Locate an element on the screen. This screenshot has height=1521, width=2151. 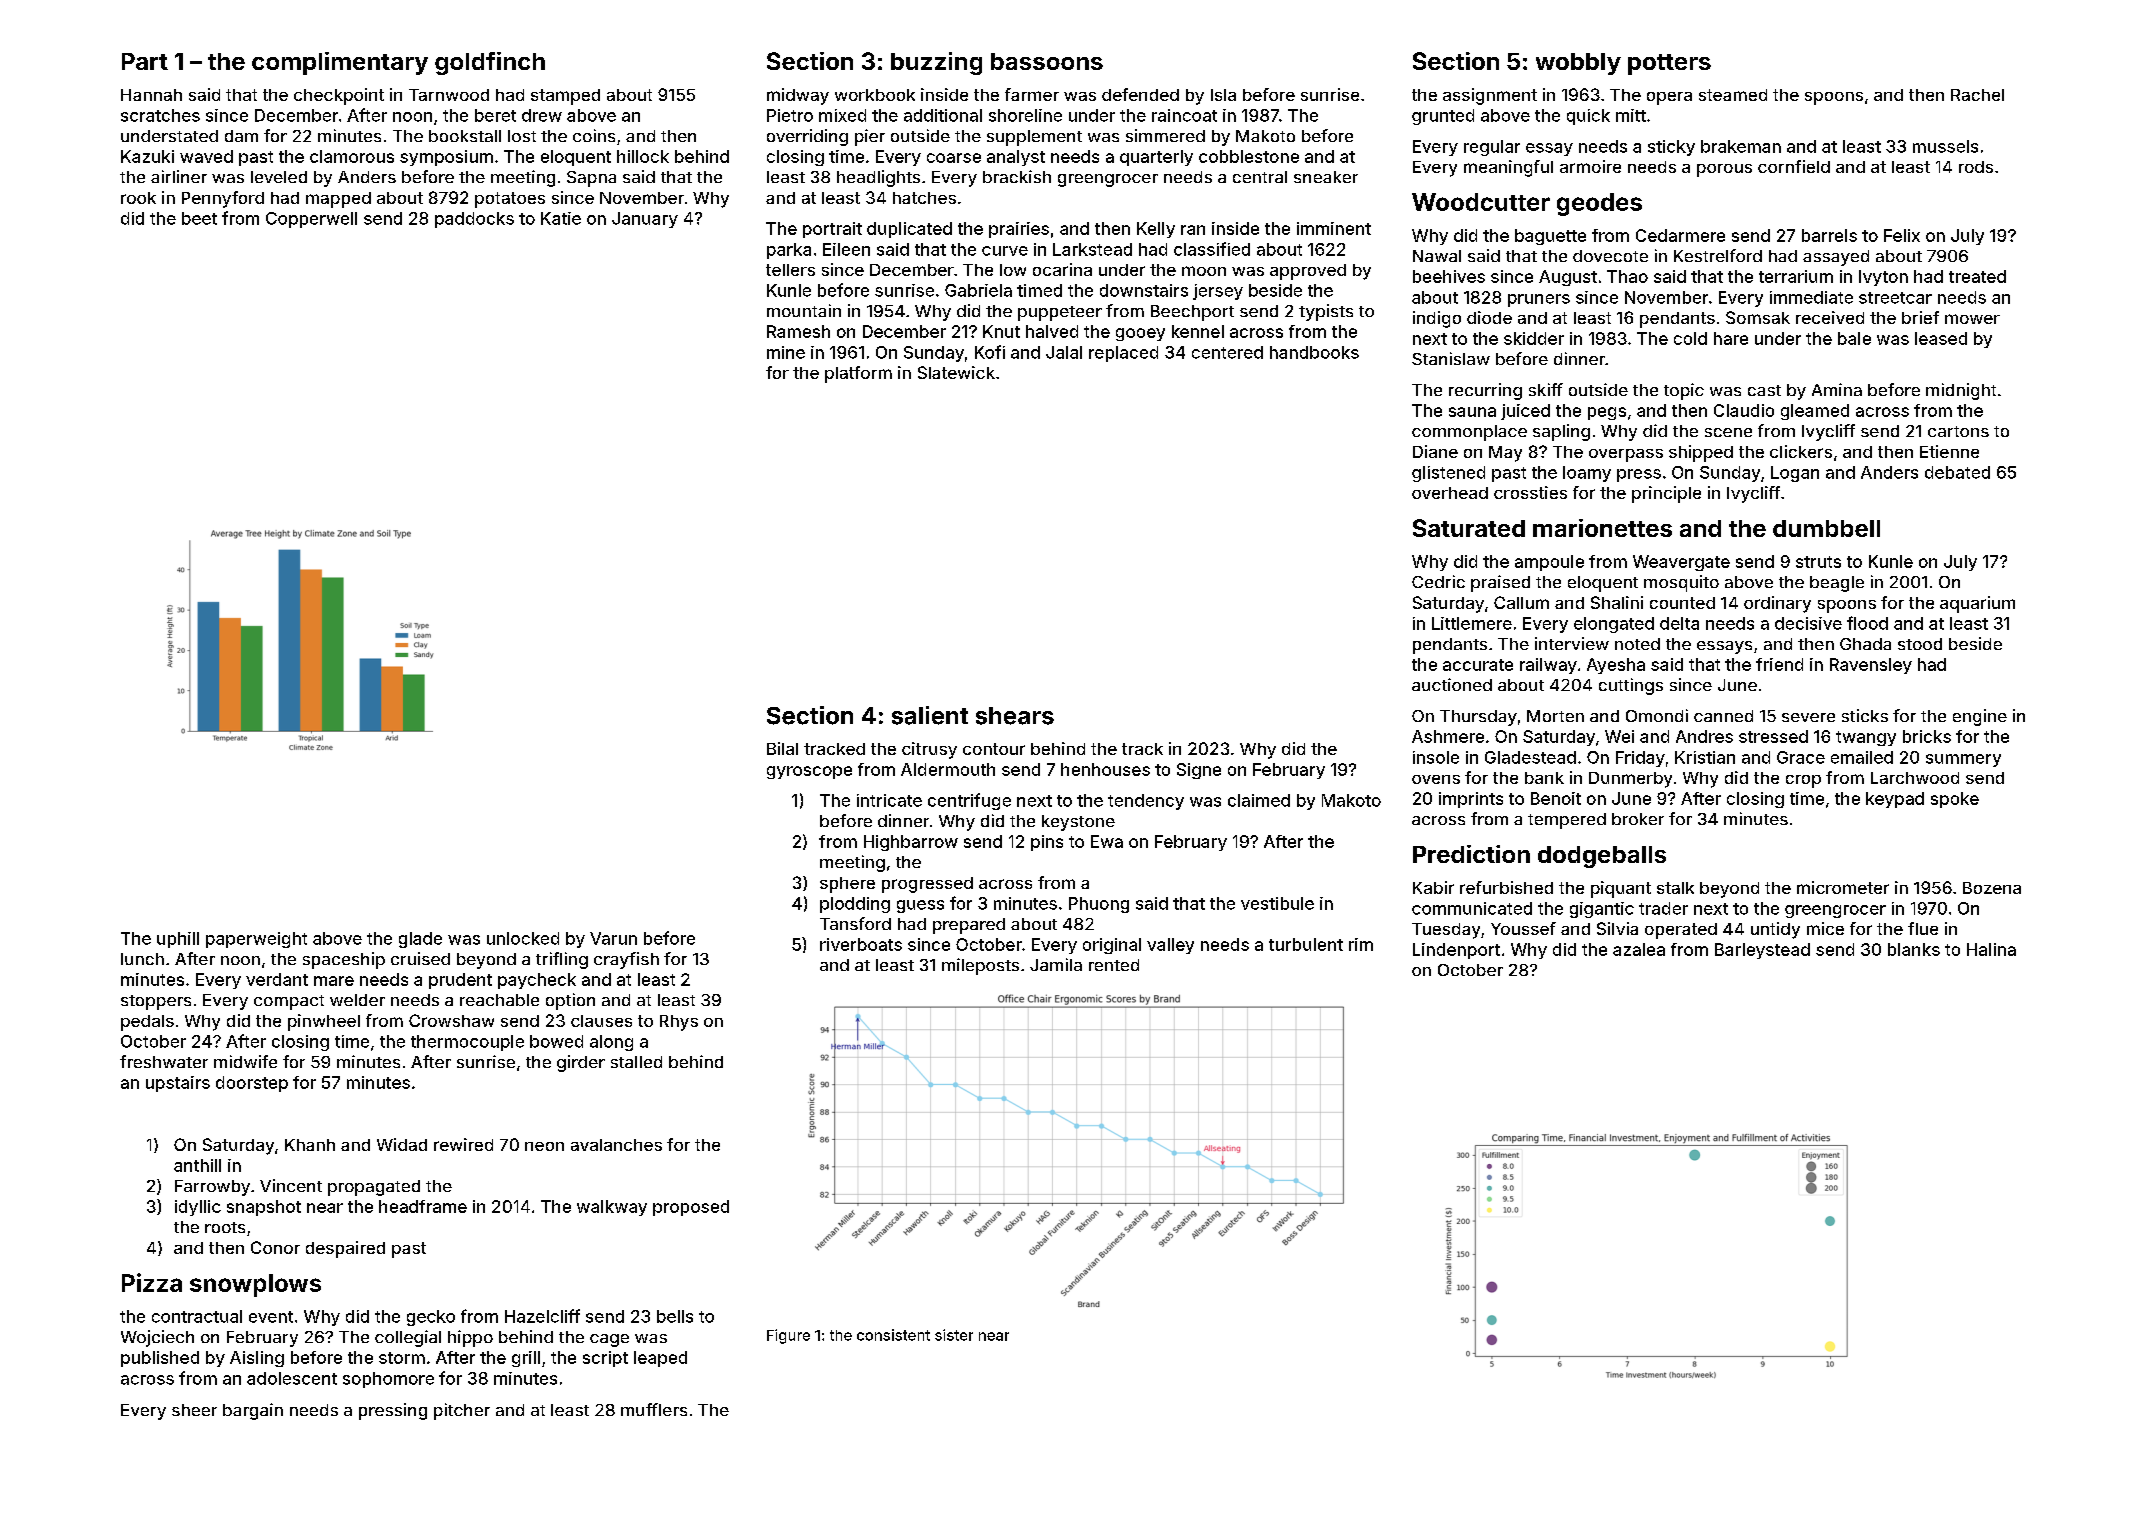
platform is located at coordinates (858, 374).
